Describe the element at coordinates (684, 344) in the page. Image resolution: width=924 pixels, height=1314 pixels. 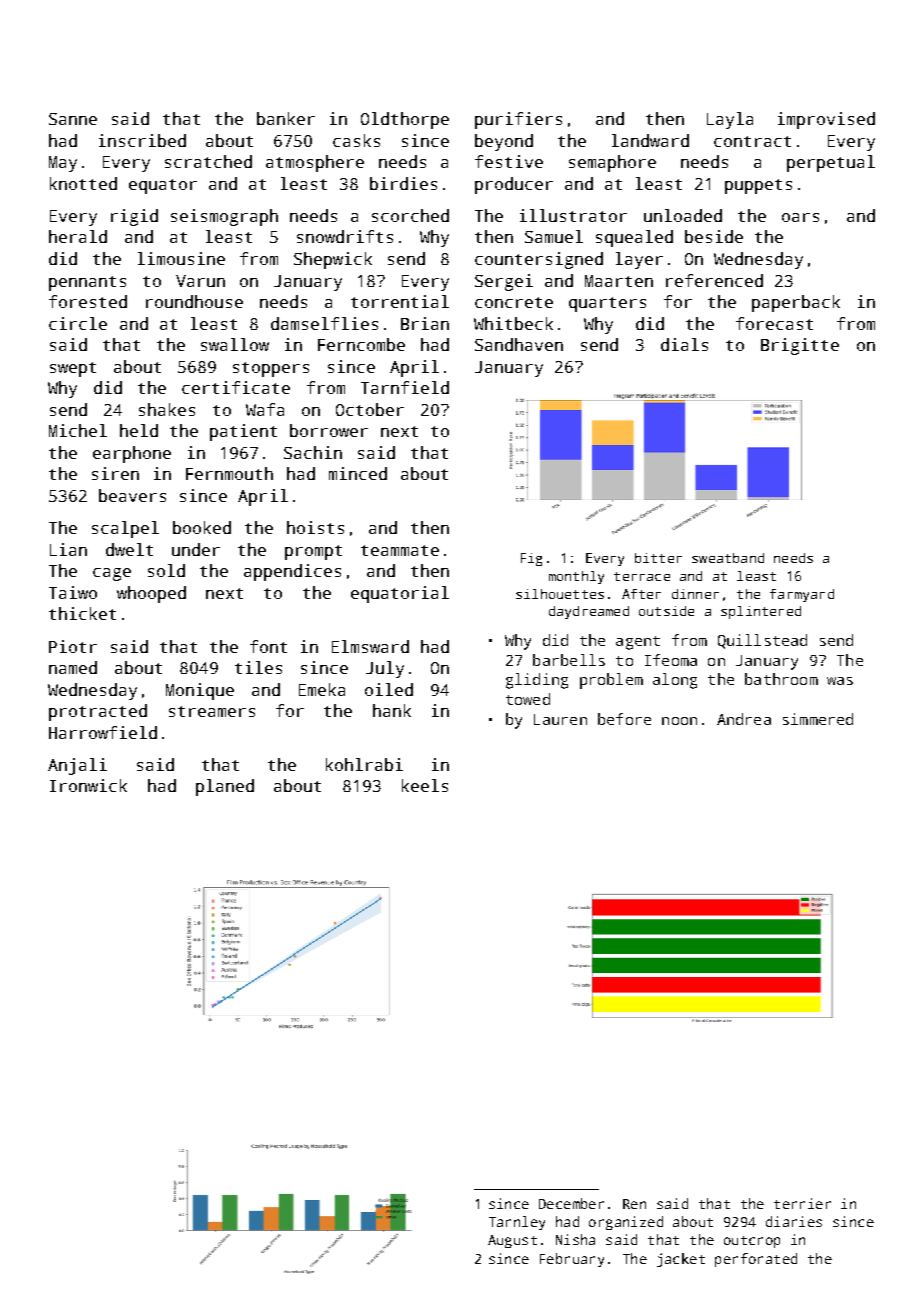
I see `dials` at that location.
